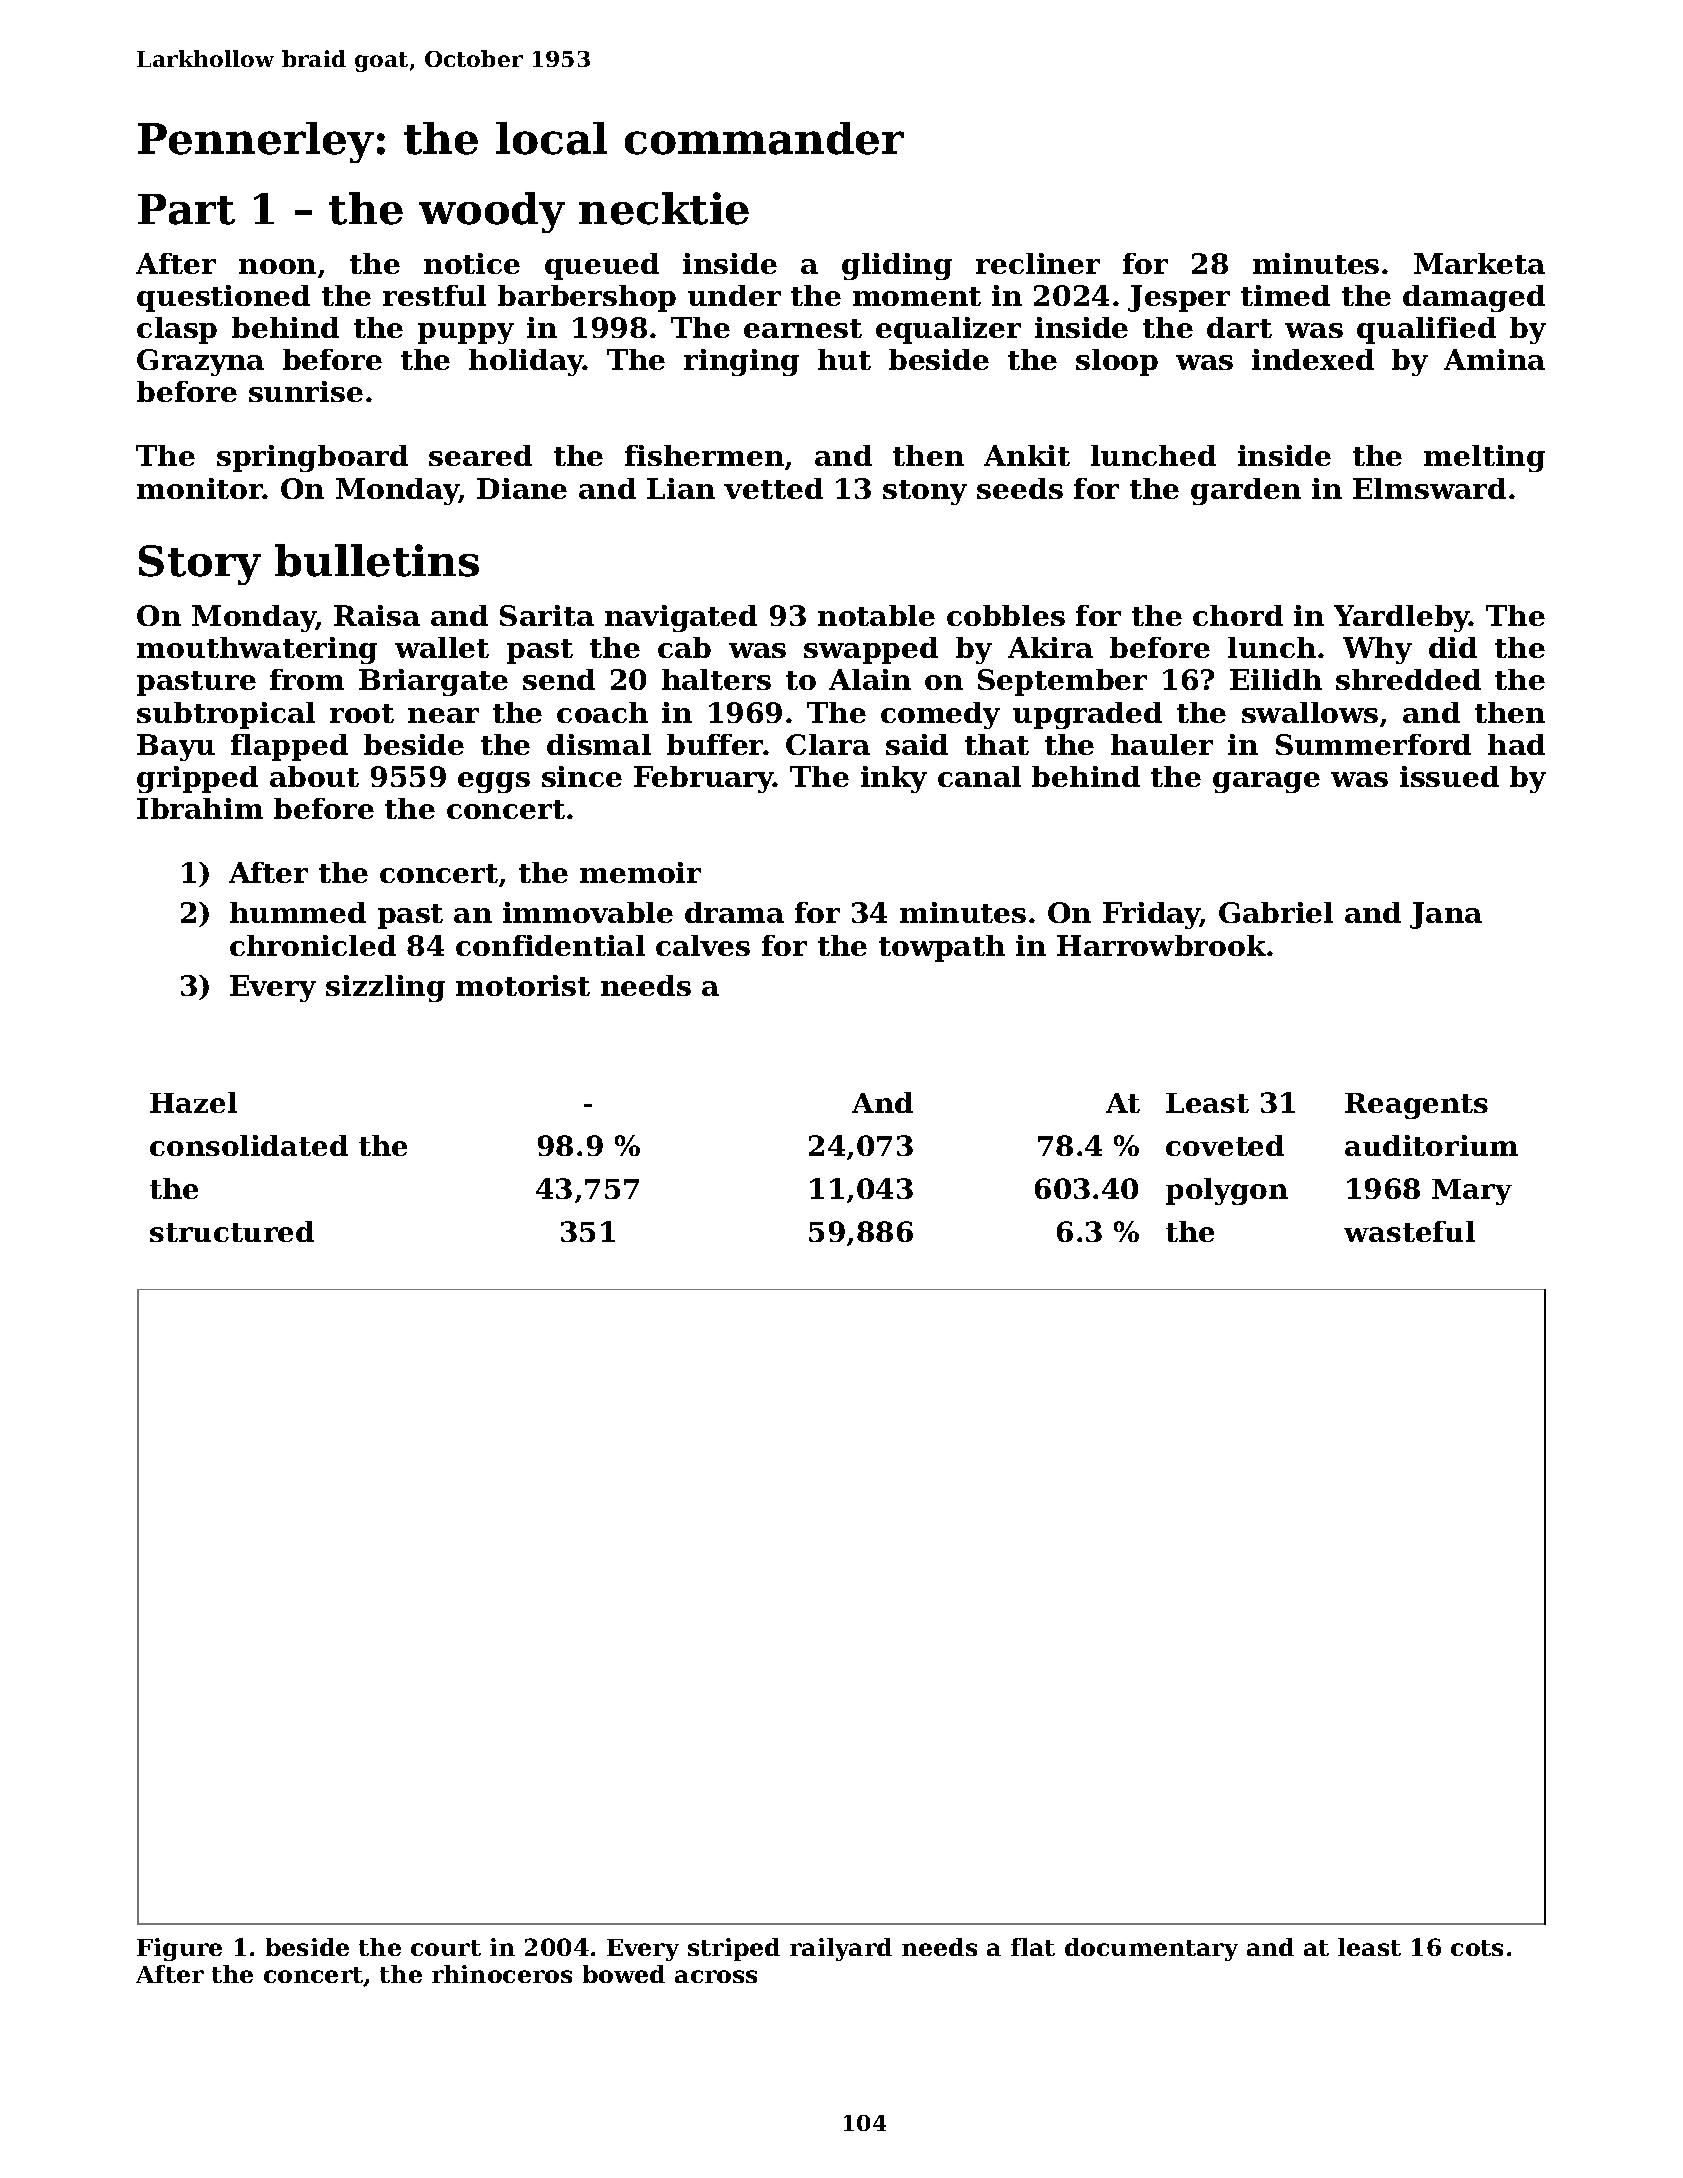 This document has width=1683, height=2178. I want to click on court, so click(446, 1948).
